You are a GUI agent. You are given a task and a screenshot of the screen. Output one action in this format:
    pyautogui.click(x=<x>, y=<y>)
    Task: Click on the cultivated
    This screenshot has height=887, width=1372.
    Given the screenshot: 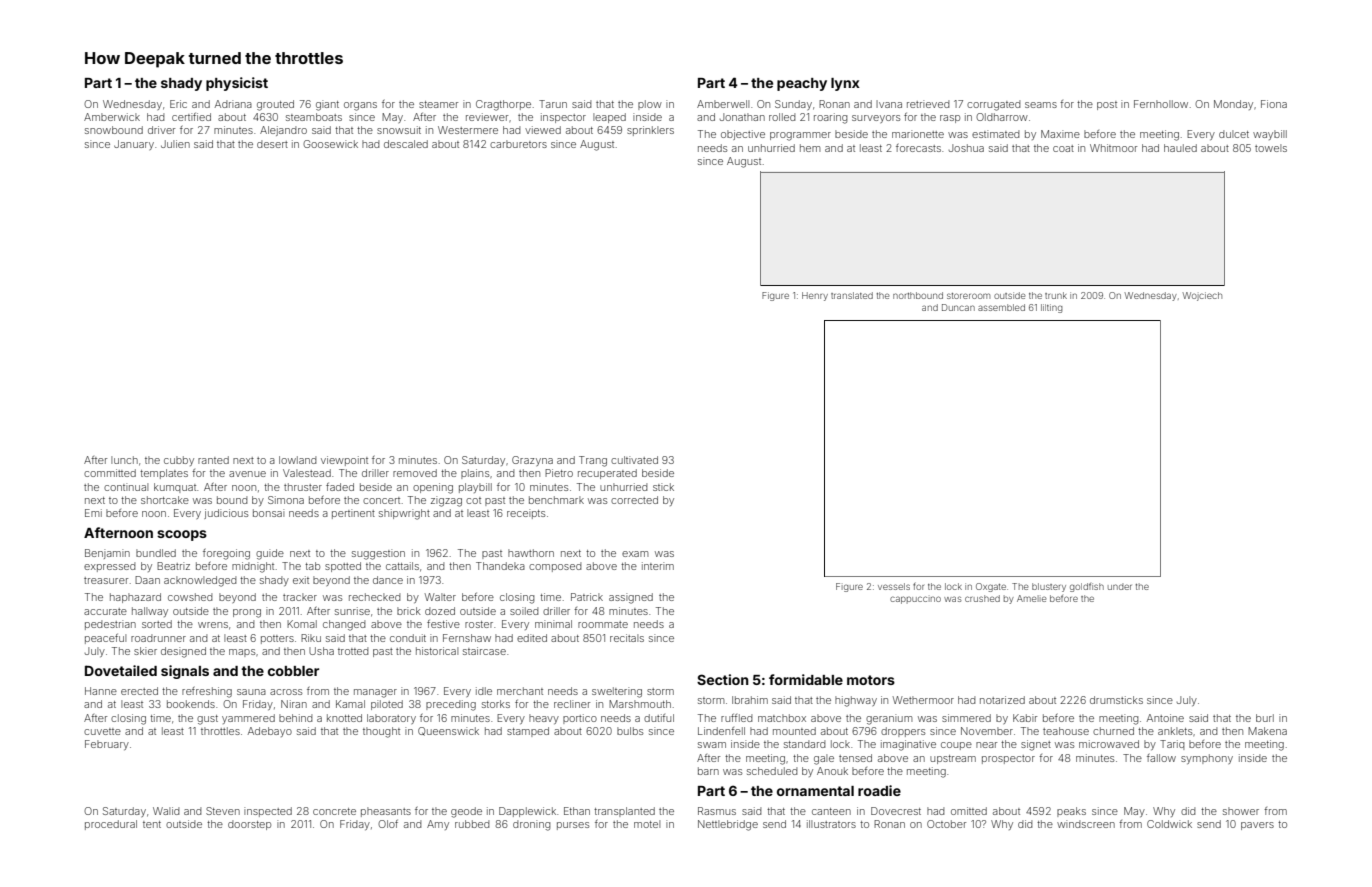 What is the action you would take?
    pyautogui.click(x=634, y=460)
